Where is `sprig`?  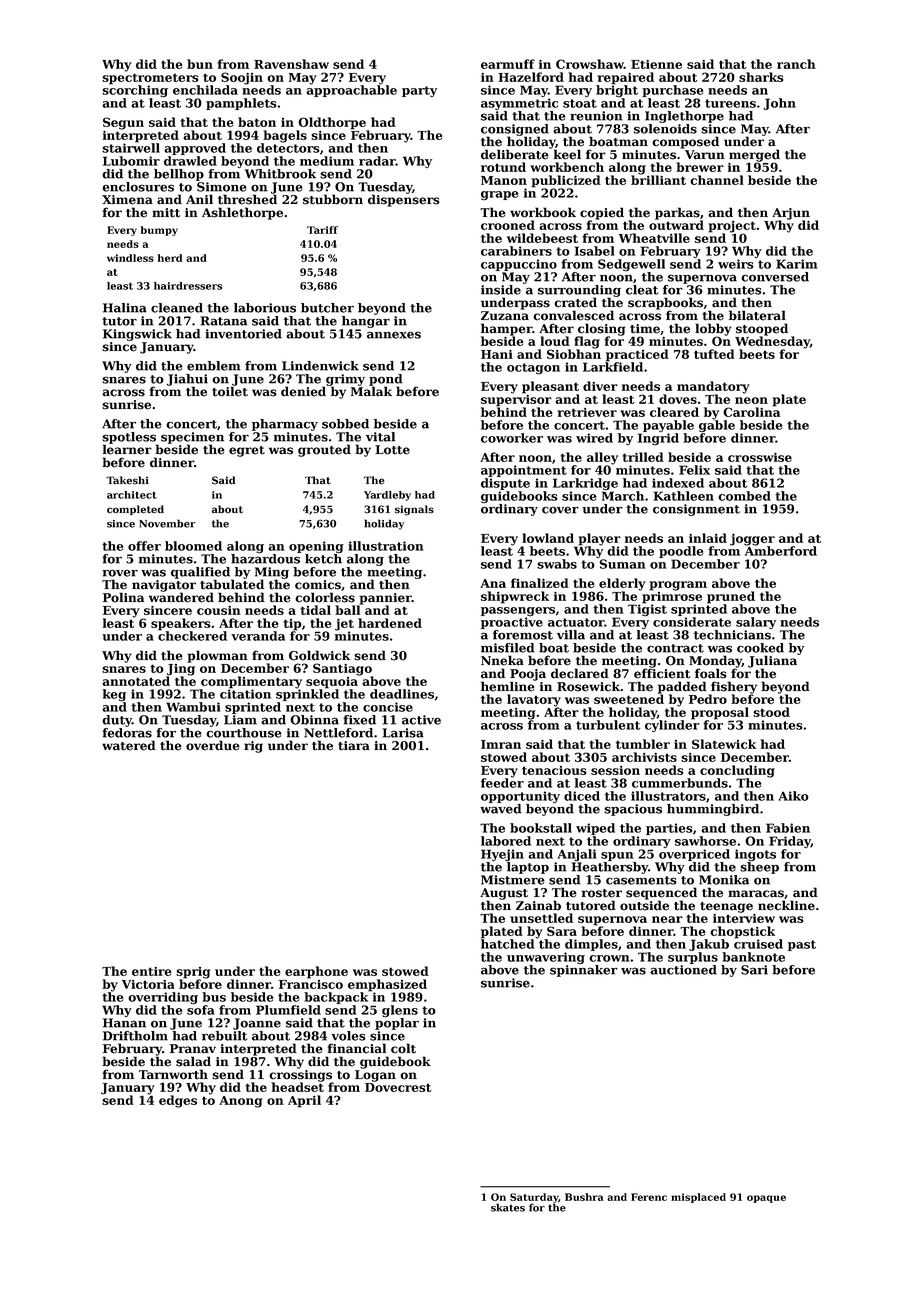 sprig is located at coordinates (193, 973).
